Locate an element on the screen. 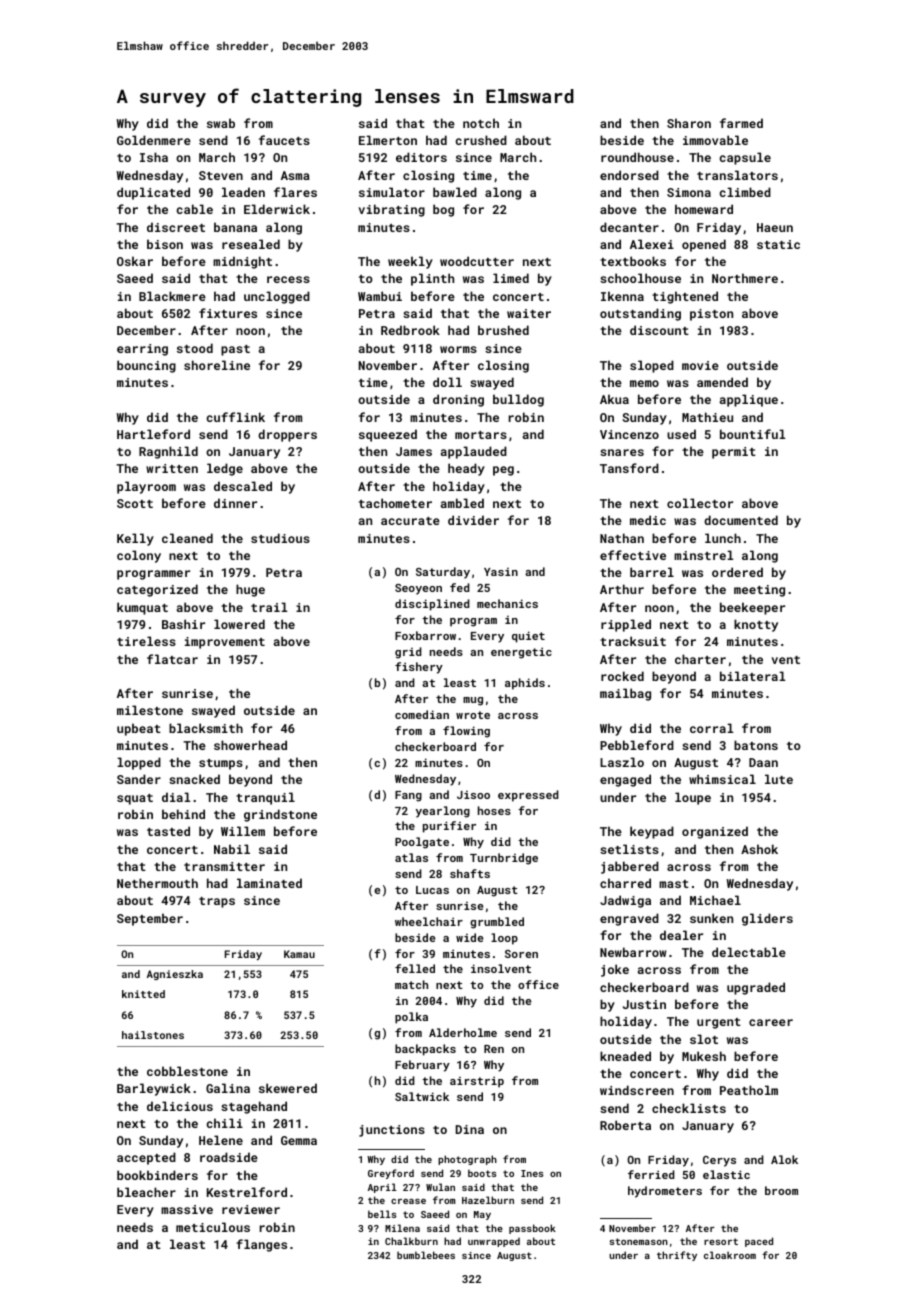 The height and width of the screenshot is (1308, 924). Elmerton is located at coordinates (388, 140).
